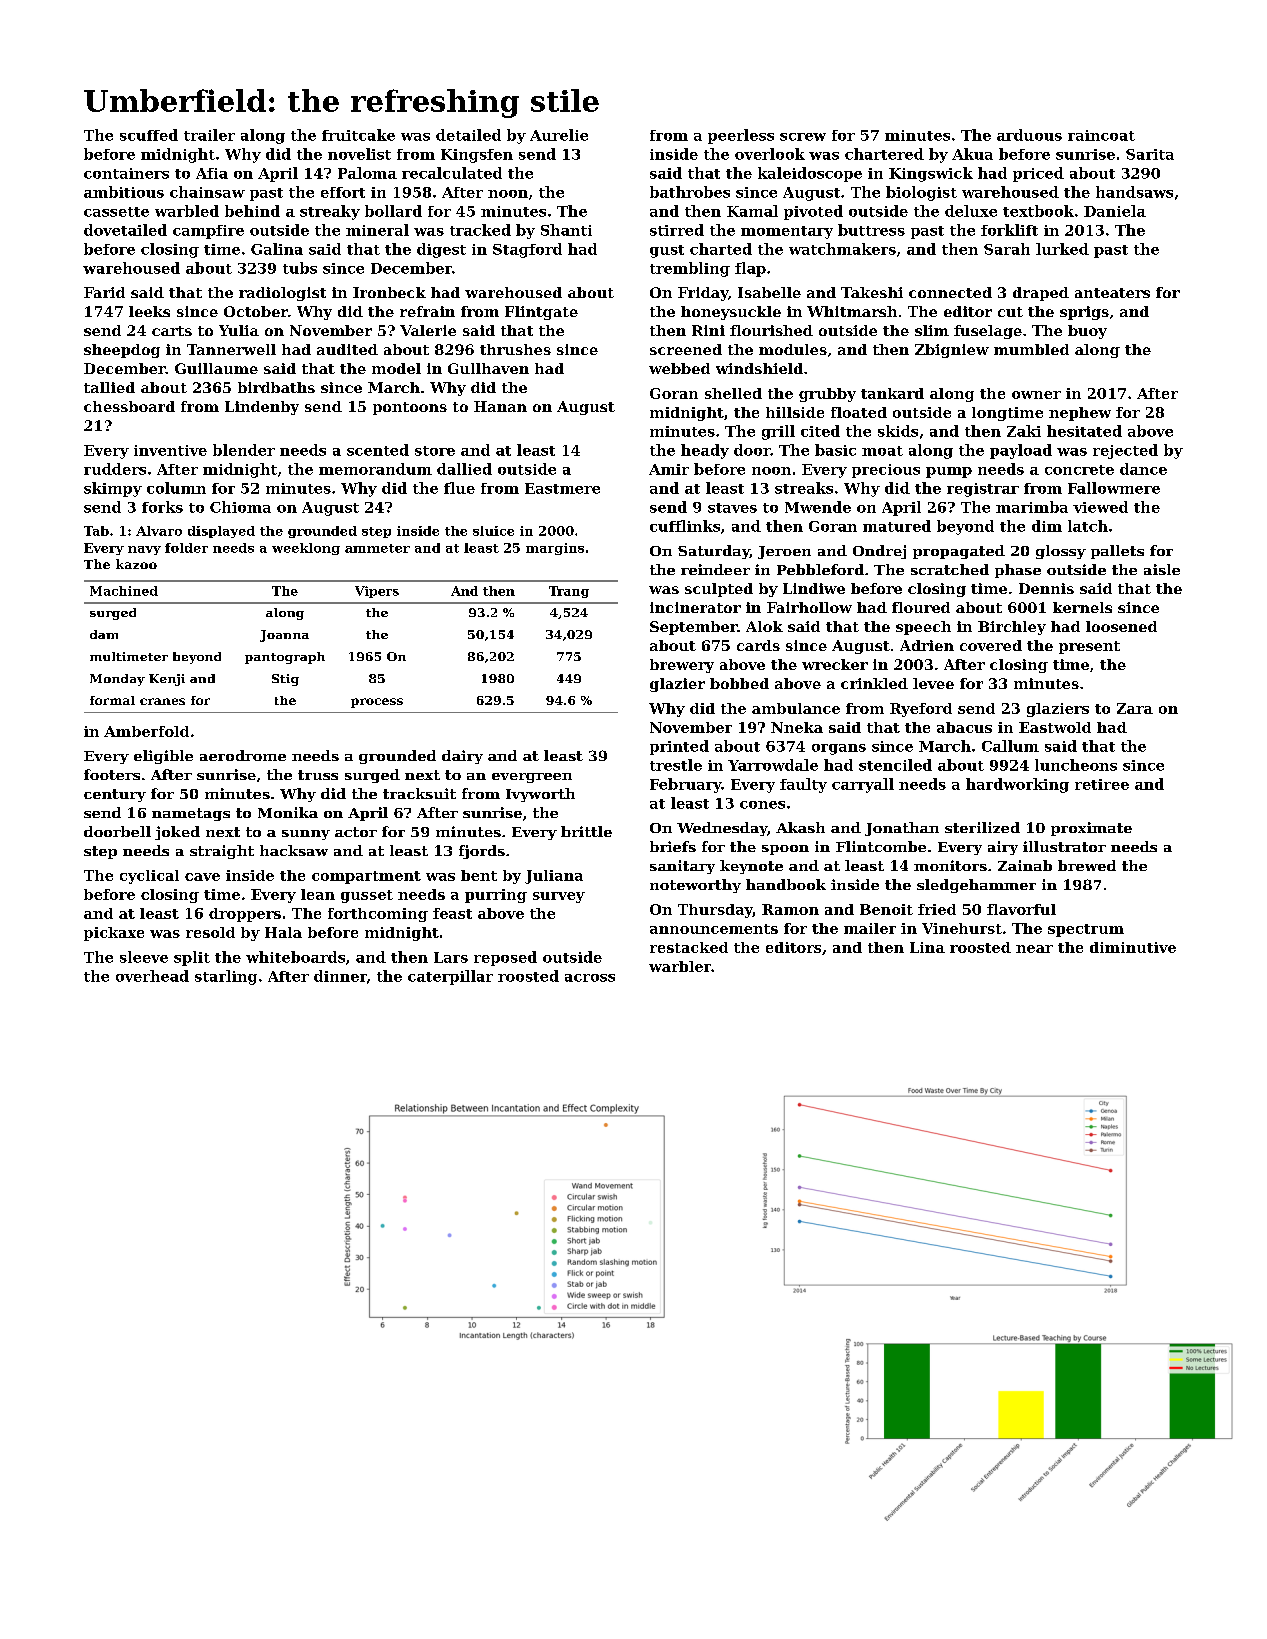 Image resolution: width=1267 pixels, height=1639 pixels. Describe the element at coordinates (886, 471) in the screenshot. I see `precious` at that location.
